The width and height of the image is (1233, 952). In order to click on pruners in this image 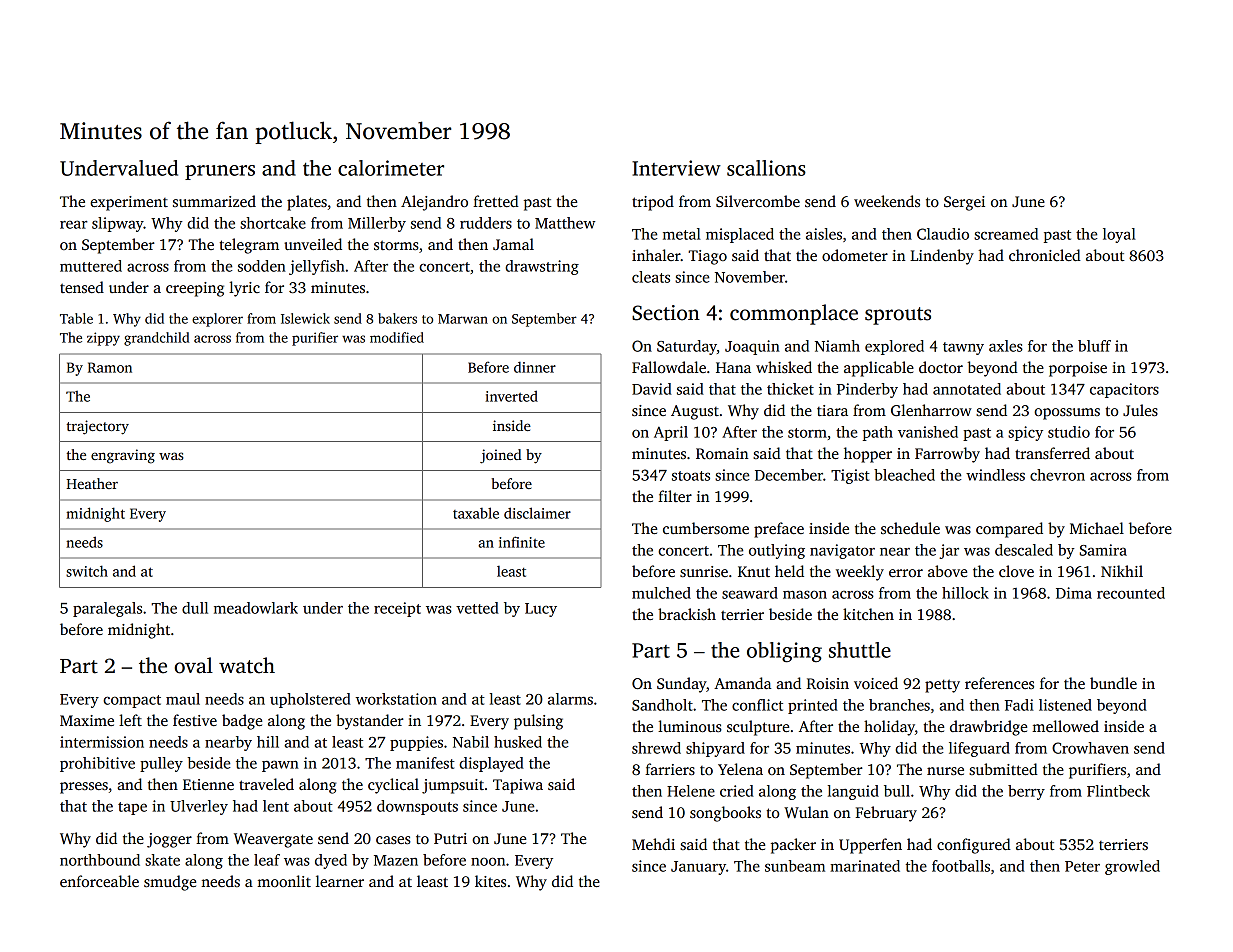, I will do `click(220, 172)`.
